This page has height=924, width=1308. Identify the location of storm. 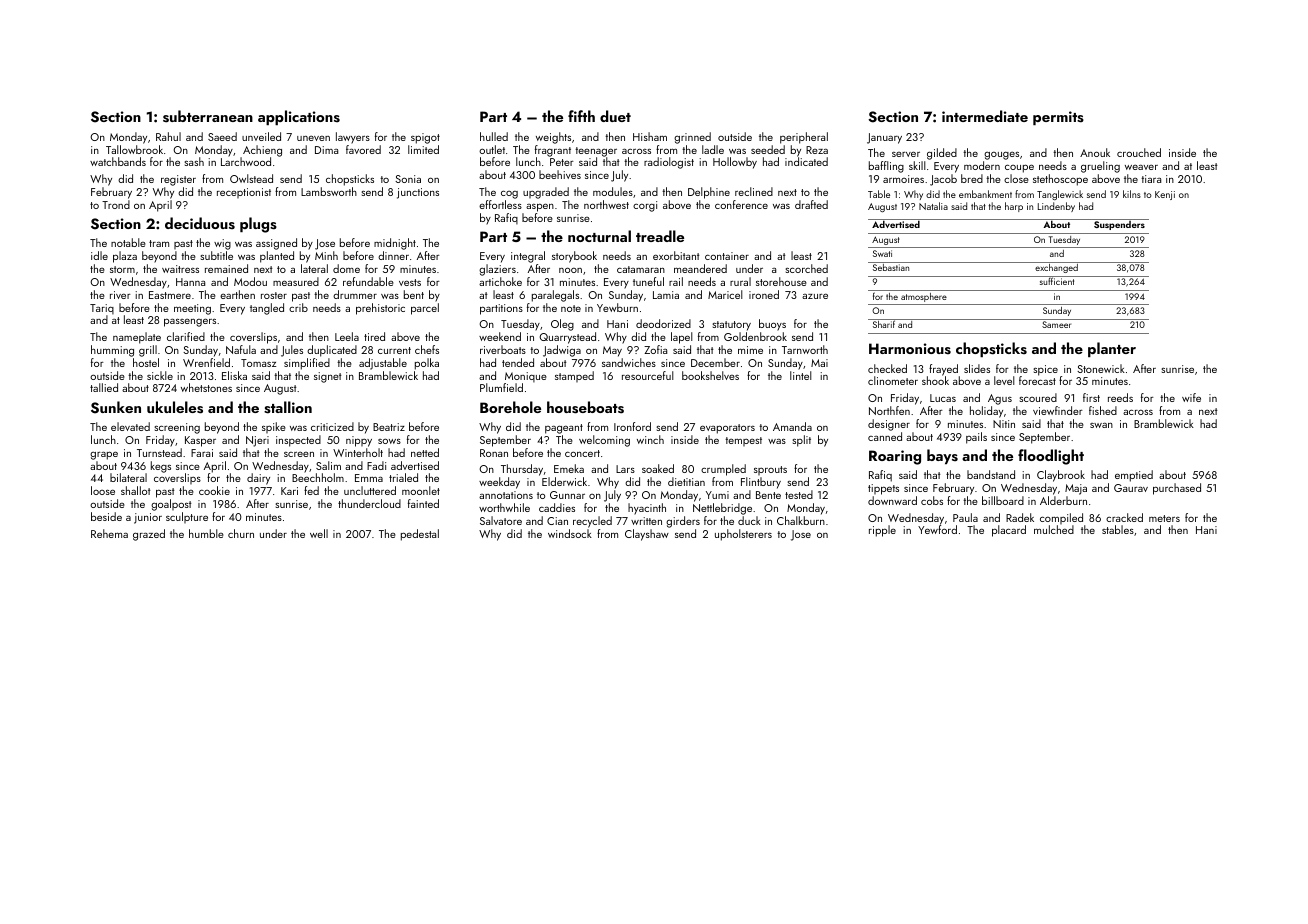
(122, 269).
